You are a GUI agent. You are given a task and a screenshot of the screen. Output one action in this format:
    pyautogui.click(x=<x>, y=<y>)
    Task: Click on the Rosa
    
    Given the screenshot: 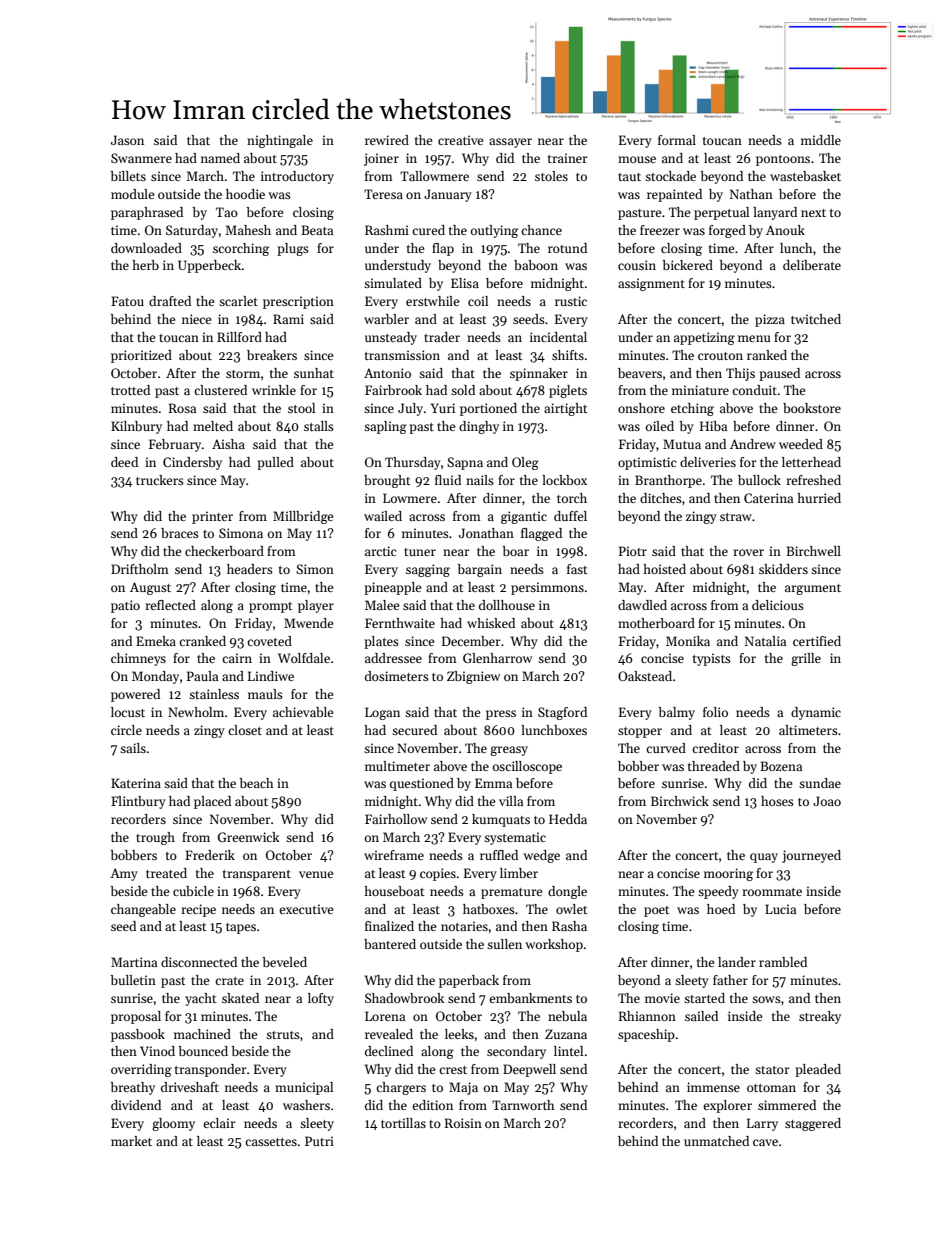 What is the action you would take?
    pyautogui.click(x=182, y=408)
